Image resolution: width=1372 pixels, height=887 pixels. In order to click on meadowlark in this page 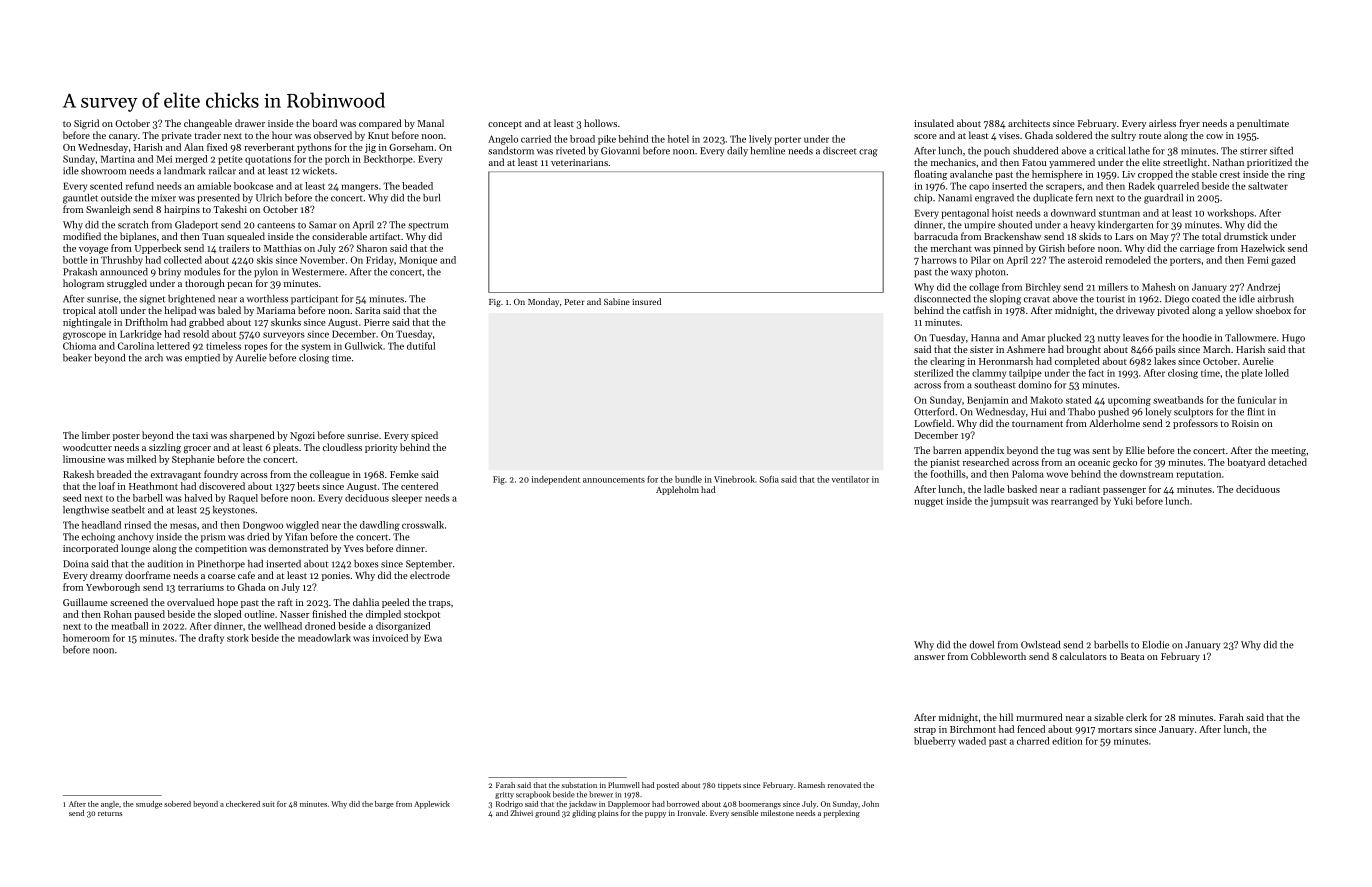, I will do `click(324, 638)`.
